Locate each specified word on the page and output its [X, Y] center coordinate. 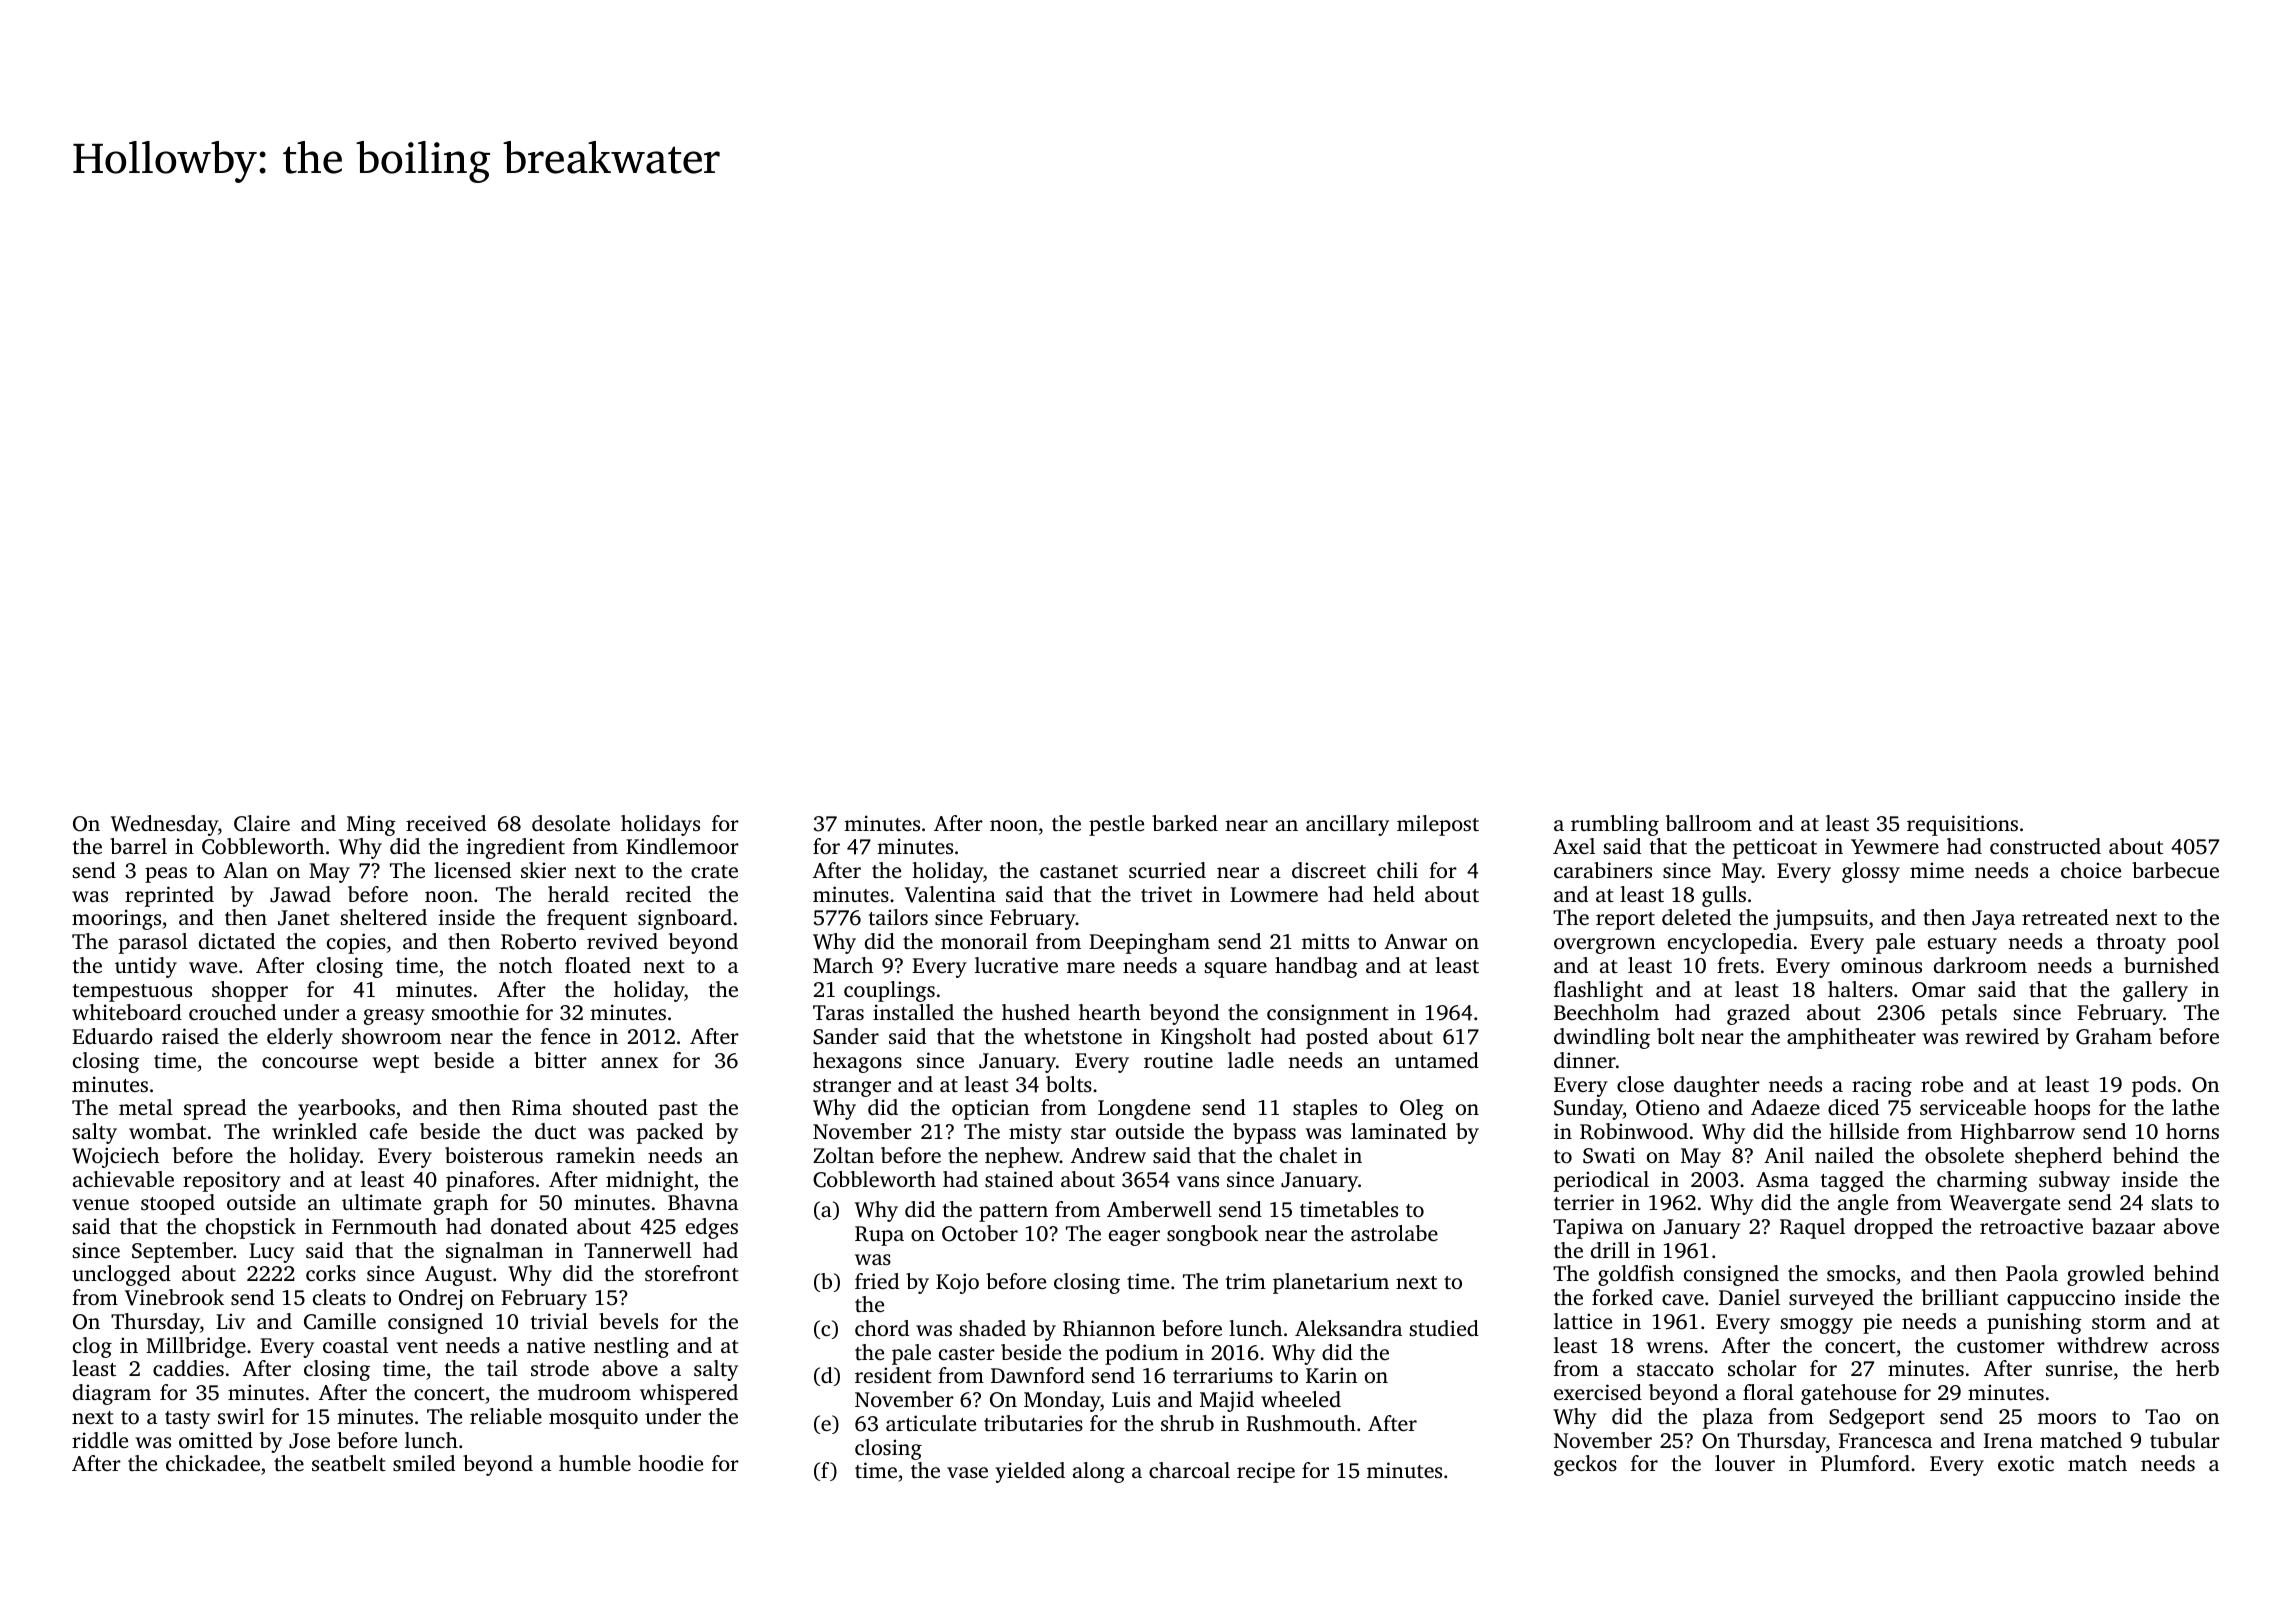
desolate [571, 823]
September [182, 1252]
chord [882, 1328]
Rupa [879, 1236]
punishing [2034, 1323]
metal [146, 1107]
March [843, 965]
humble [595, 1463]
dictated [237, 941]
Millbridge [196, 1347]
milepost [1438, 825]
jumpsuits [1820, 919]
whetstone [1073, 1036]
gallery [2155, 991]
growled [2105, 1275]
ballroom [1709, 823]
